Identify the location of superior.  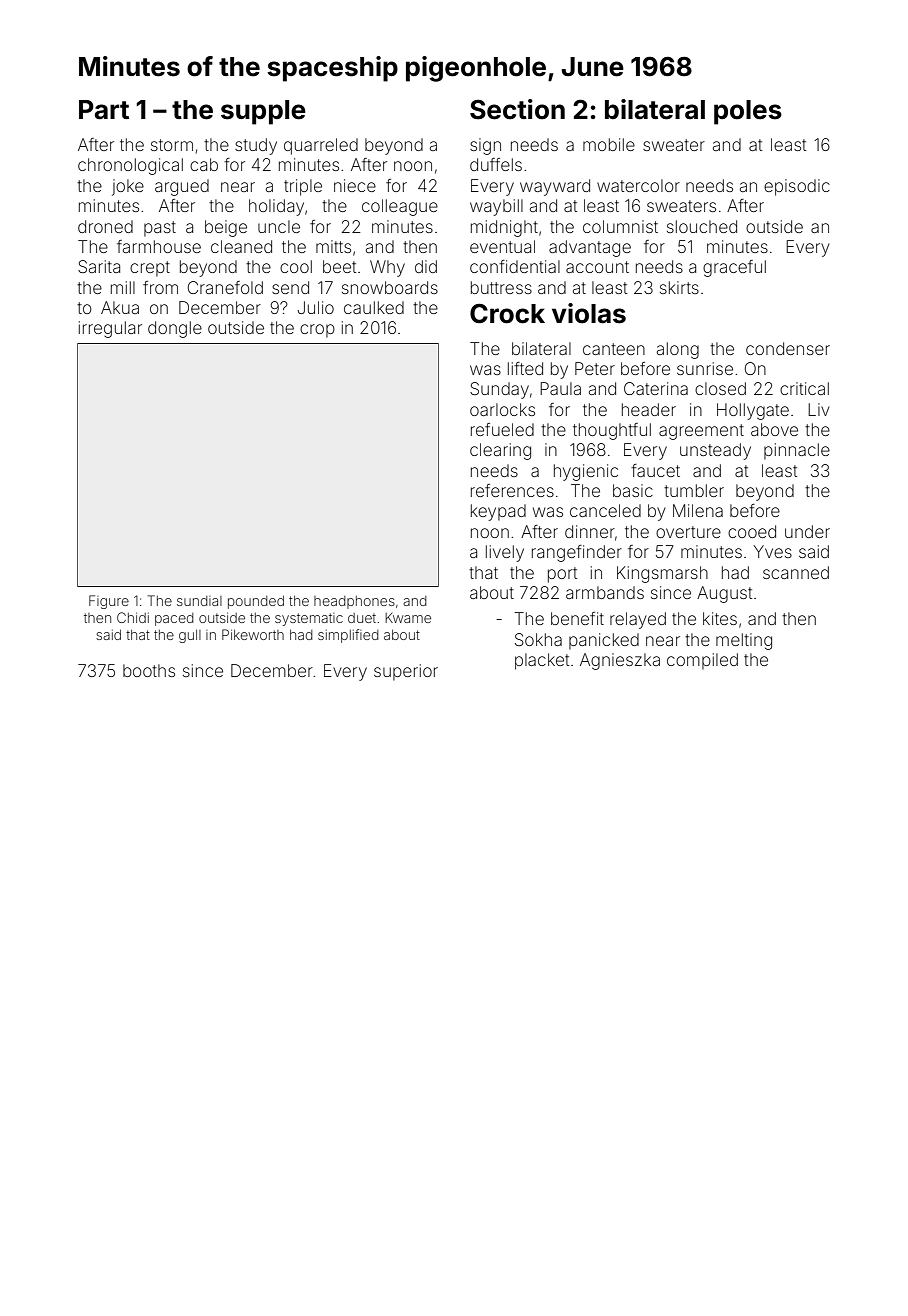
(406, 672).
